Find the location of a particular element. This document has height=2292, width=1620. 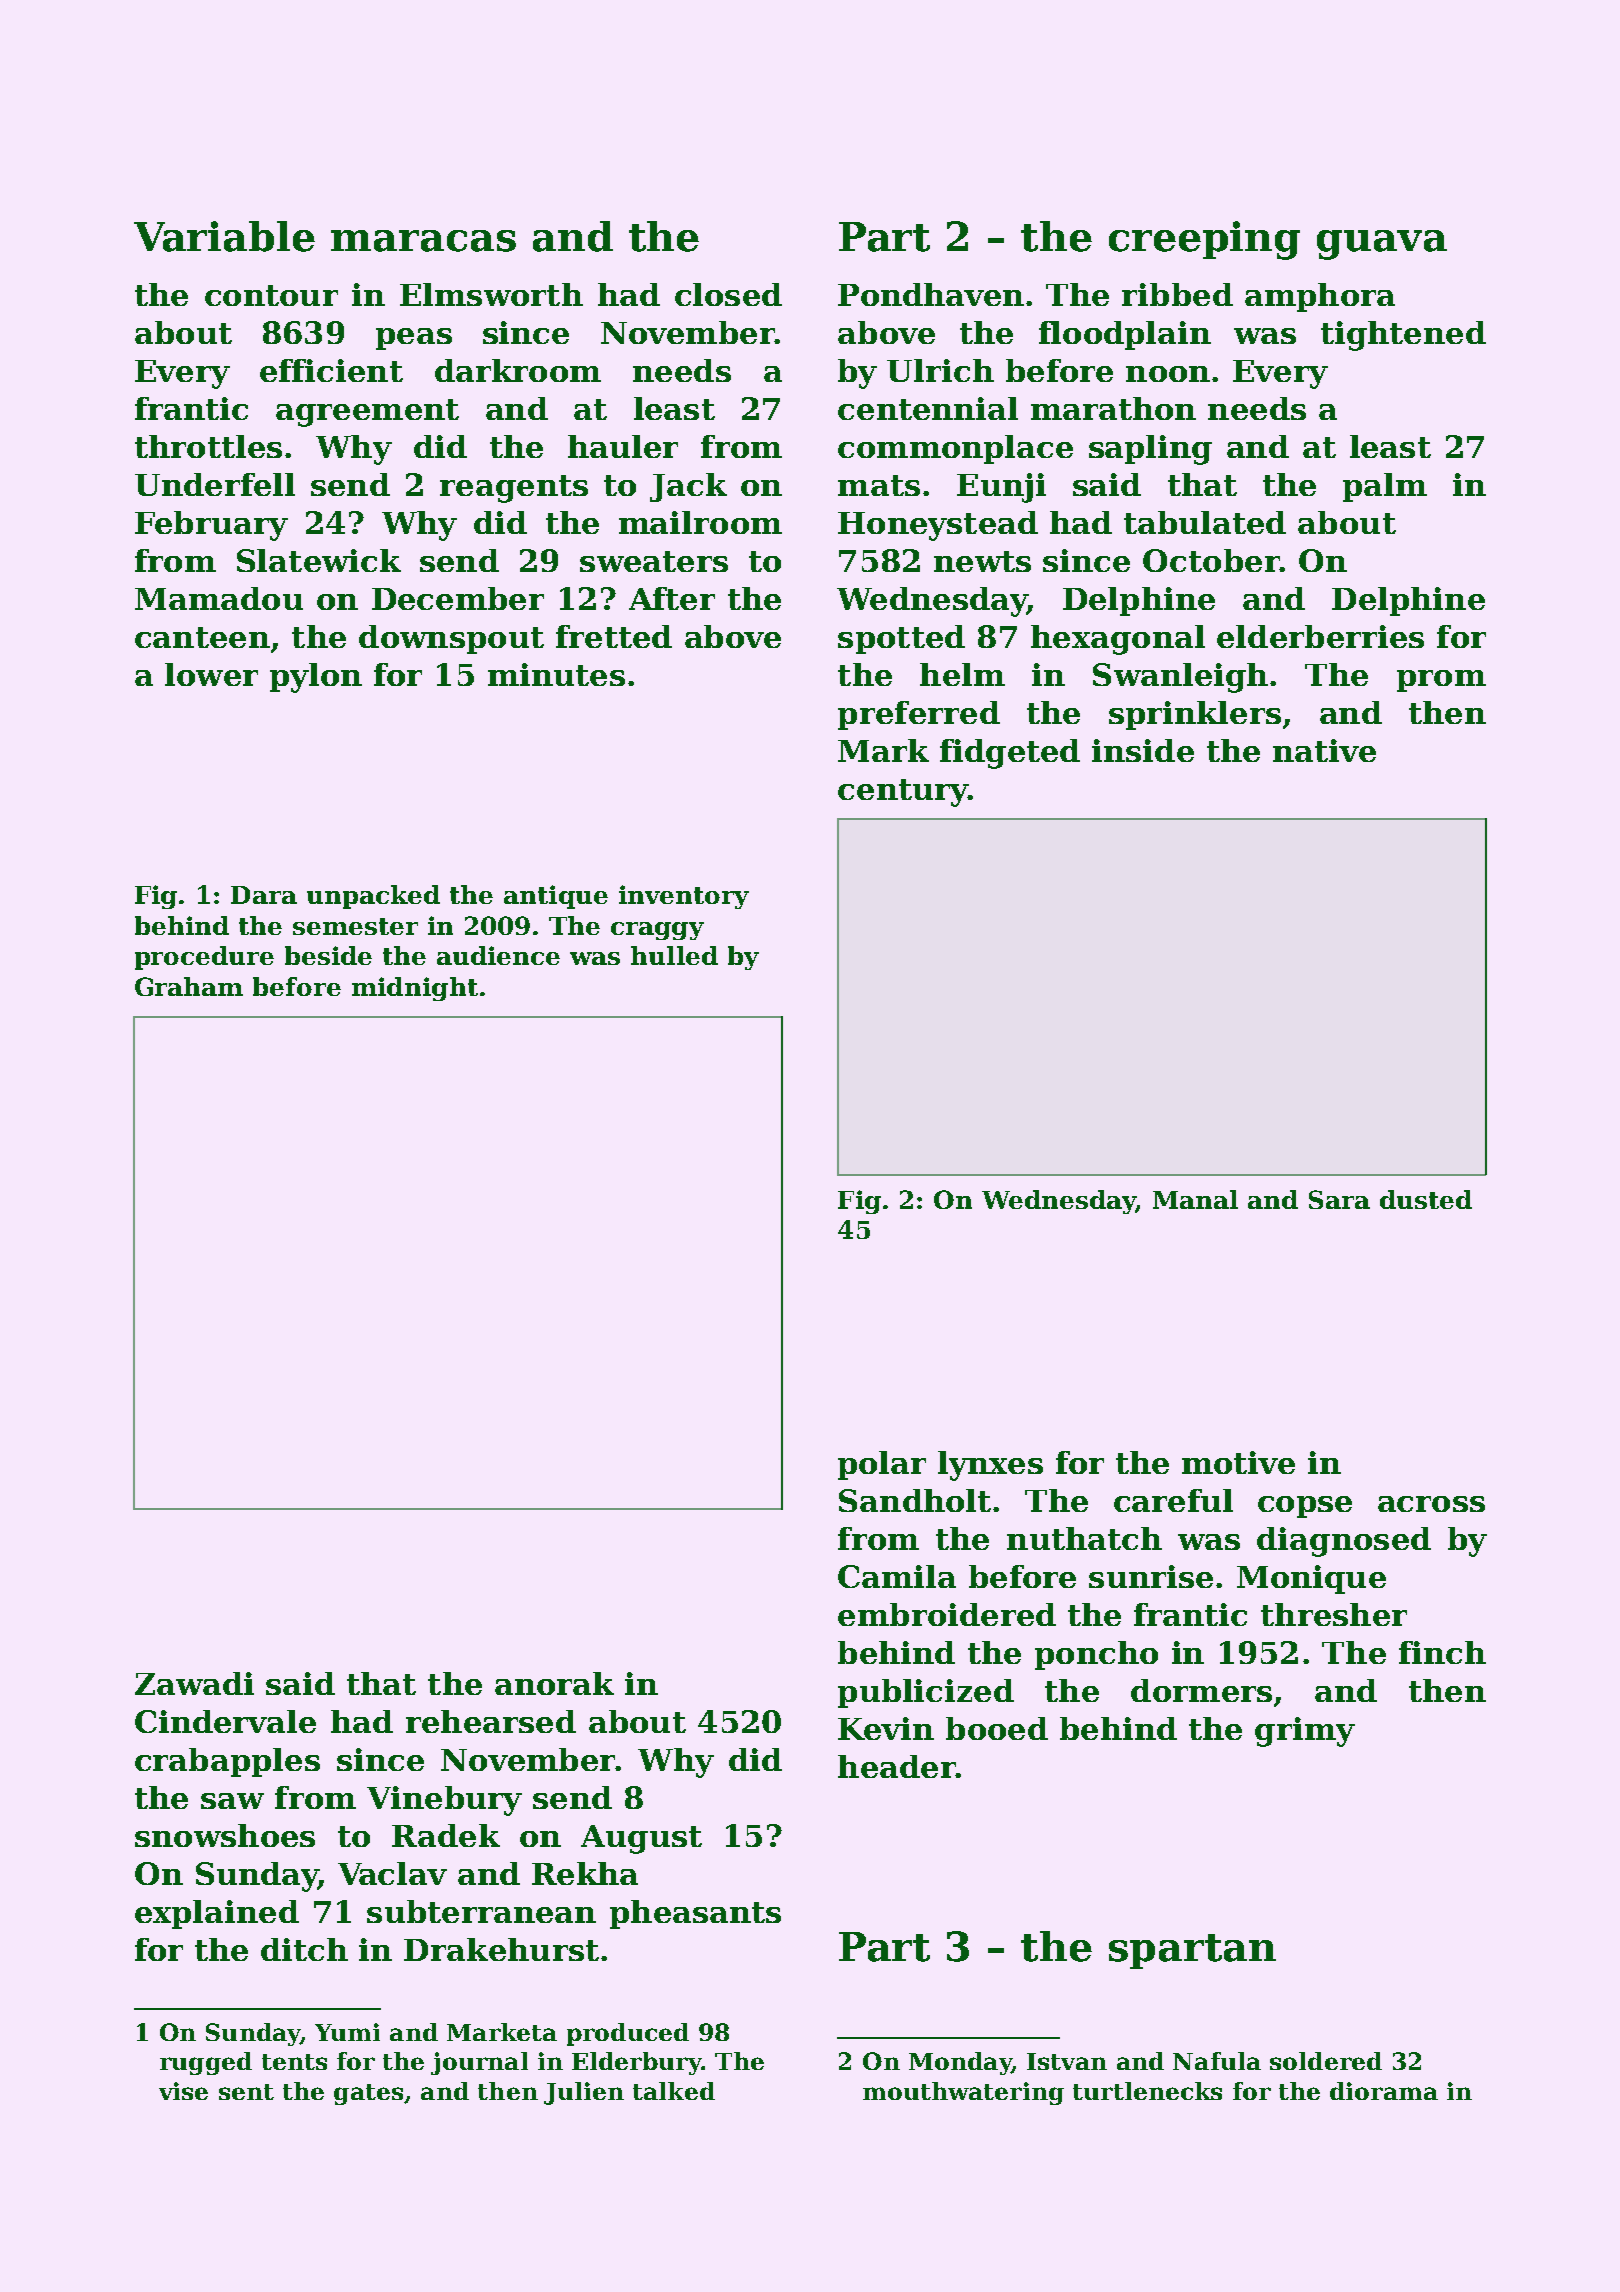

vise is located at coordinates (183, 2091).
